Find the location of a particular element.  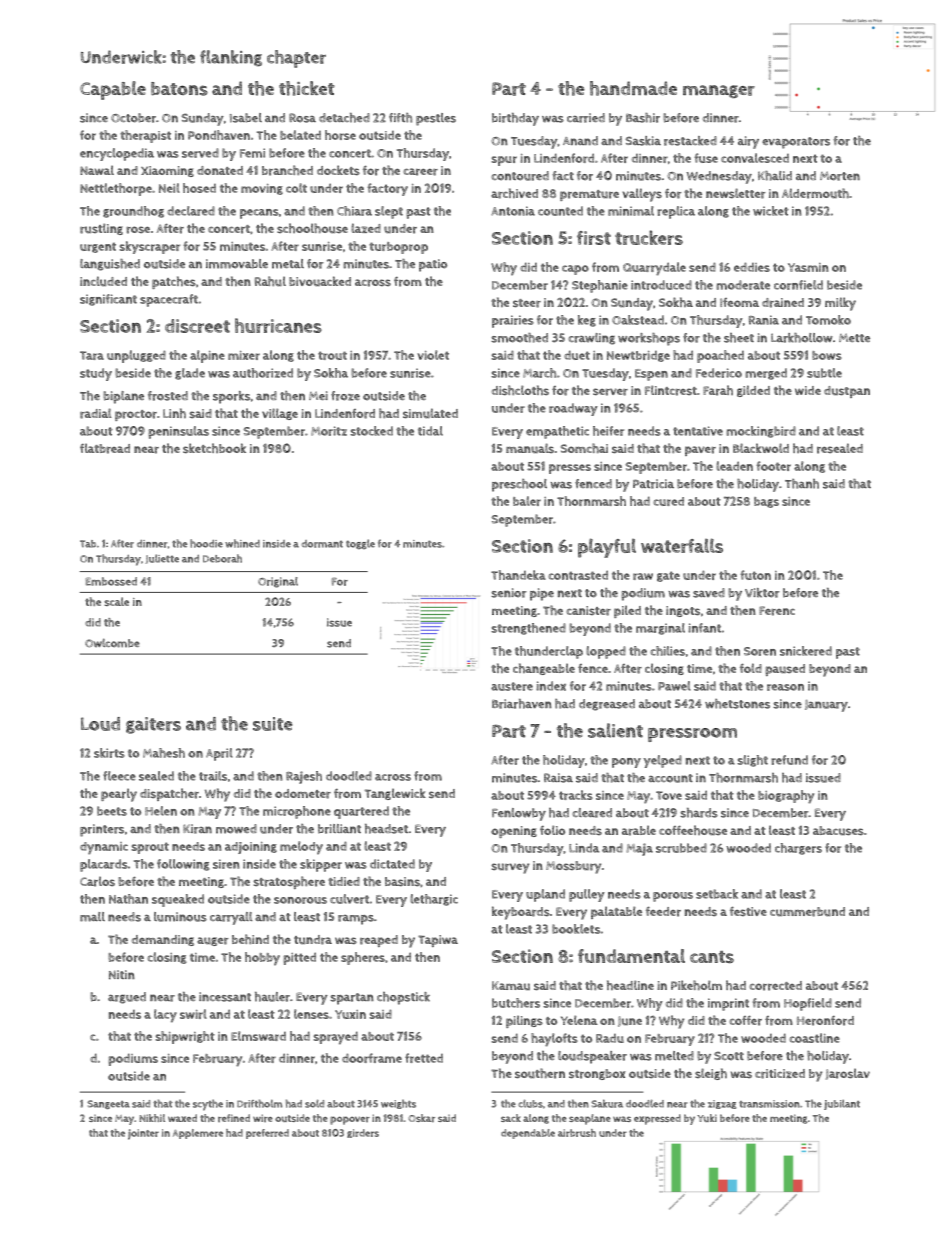

reaped is located at coordinates (379, 941).
